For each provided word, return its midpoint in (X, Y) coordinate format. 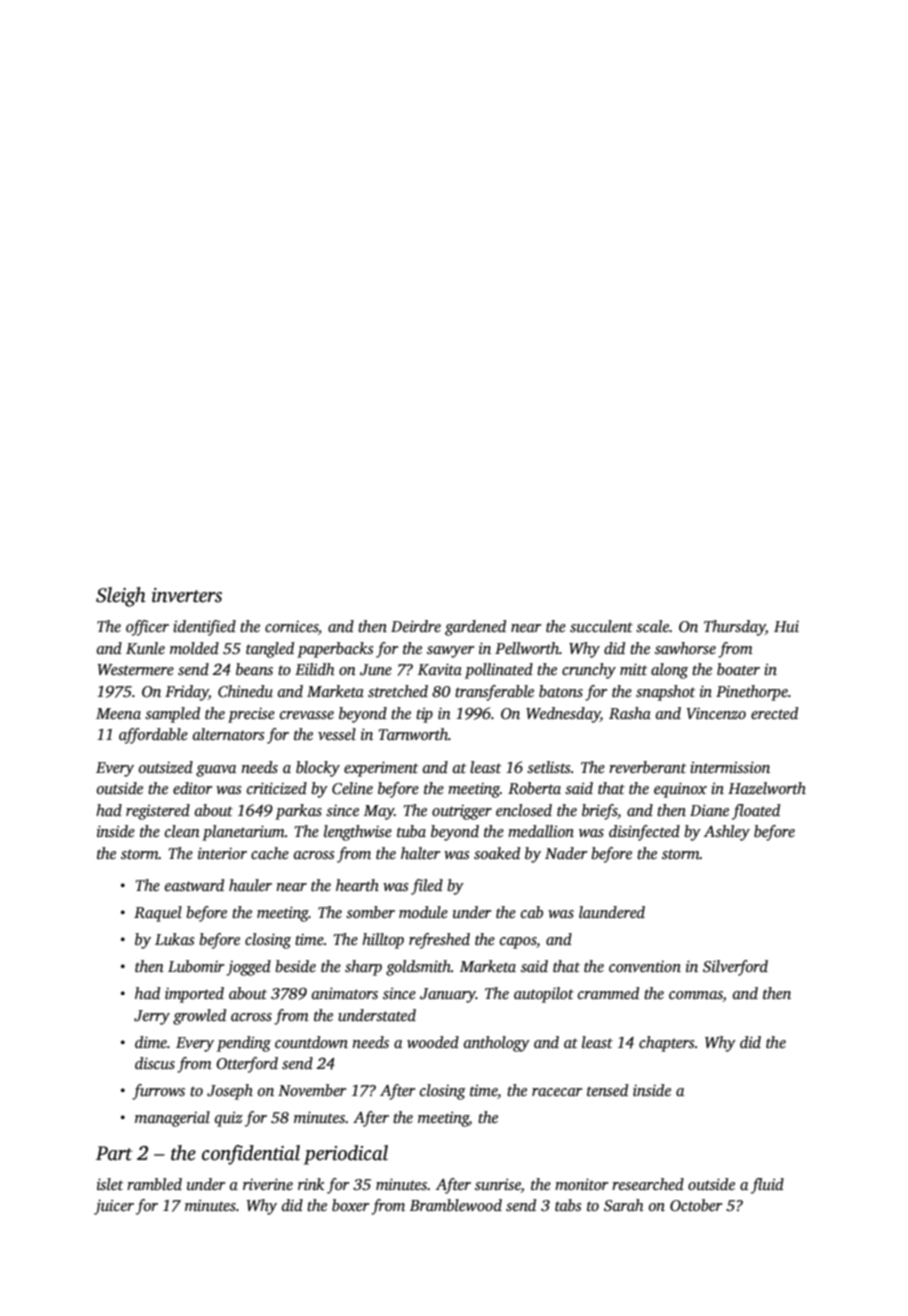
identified (204, 628)
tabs (568, 1205)
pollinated (499, 671)
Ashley (727, 833)
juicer (114, 1207)
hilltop (383, 941)
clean (182, 831)
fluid (767, 1186)
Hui (786, 626)
